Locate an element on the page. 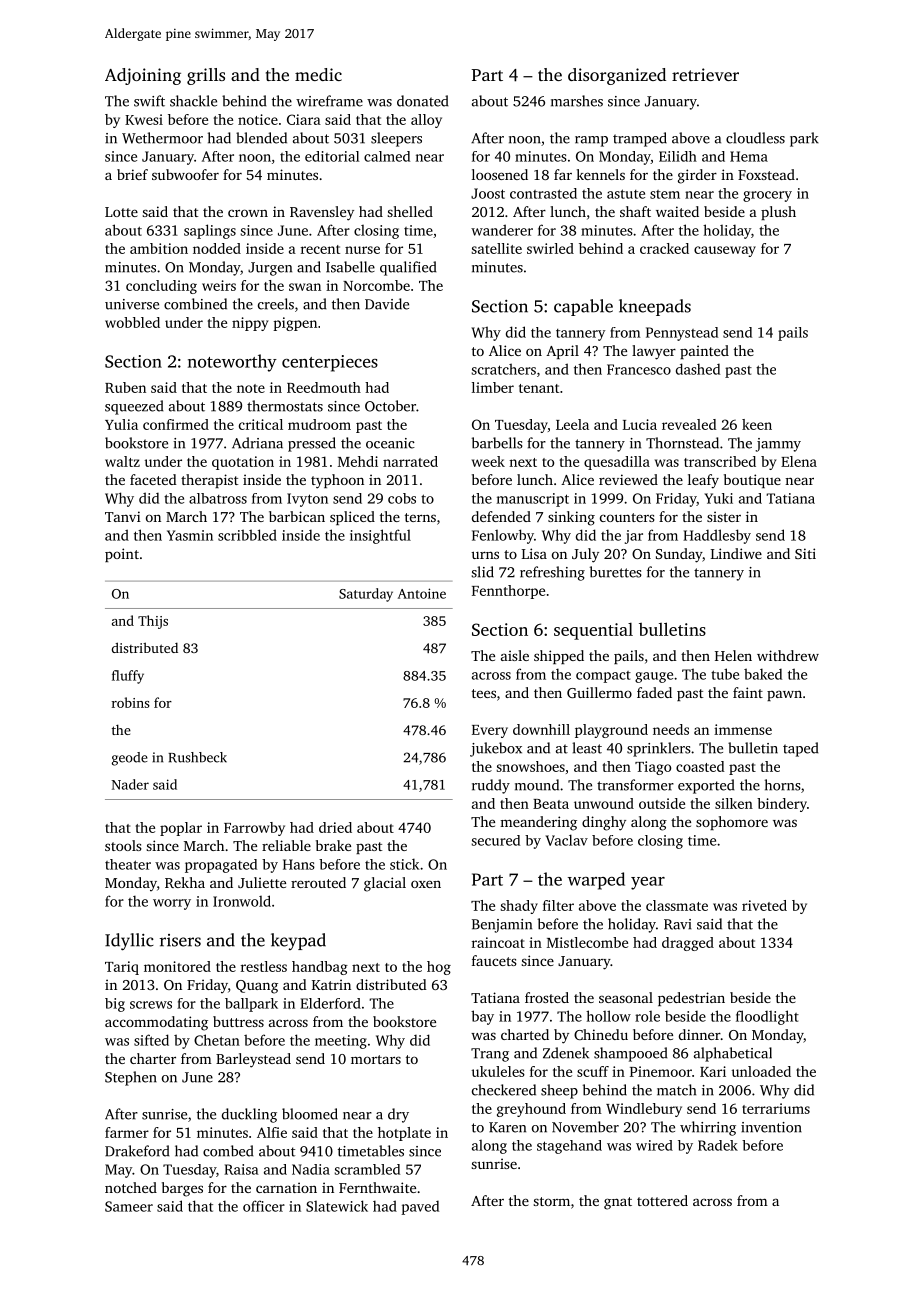 Image resolution: width=924 pixels, height=1308 pixels. keen is located at coordinates (757, 424).
